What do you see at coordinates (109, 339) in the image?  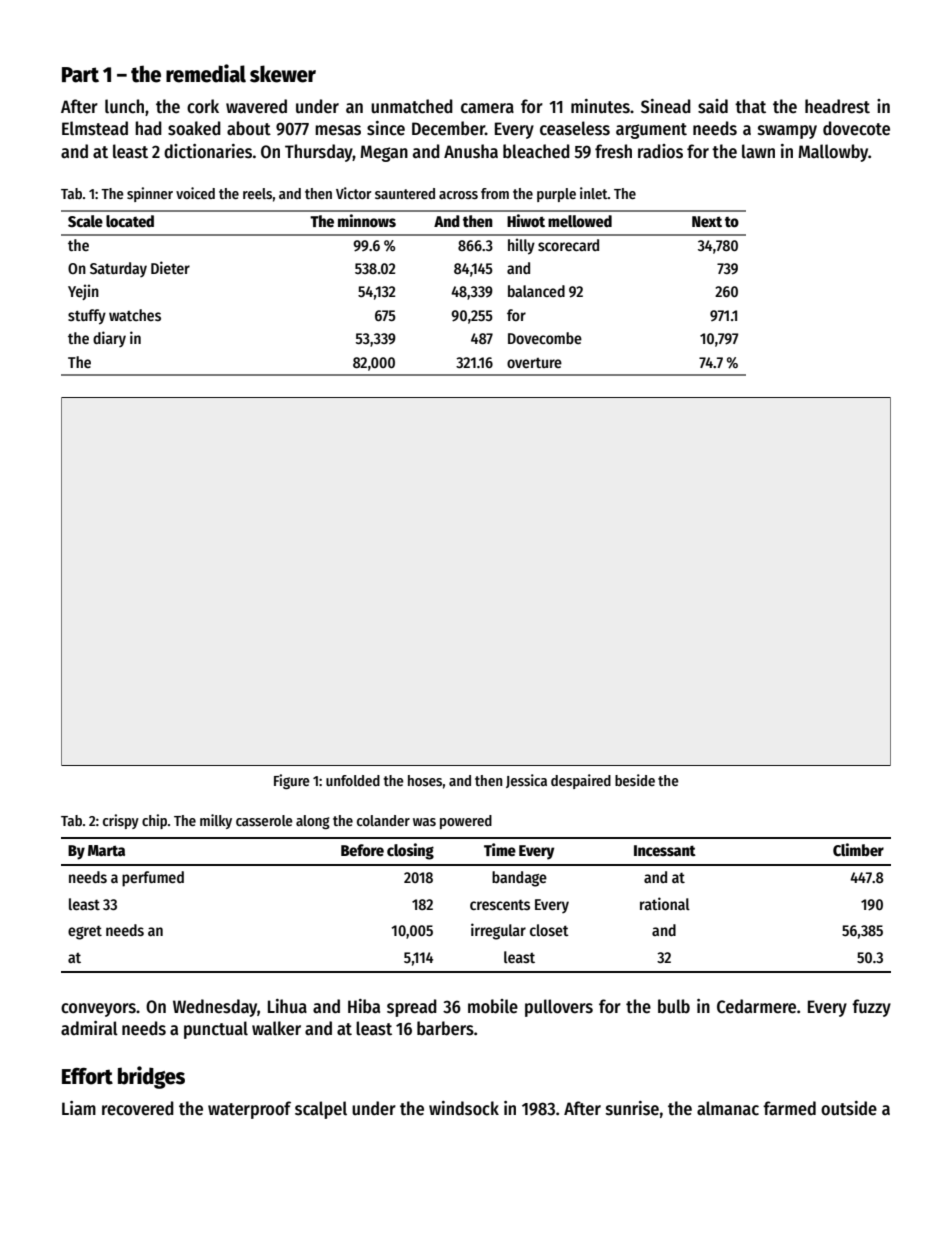 I see `diary` at bounding box center [109, 339].
